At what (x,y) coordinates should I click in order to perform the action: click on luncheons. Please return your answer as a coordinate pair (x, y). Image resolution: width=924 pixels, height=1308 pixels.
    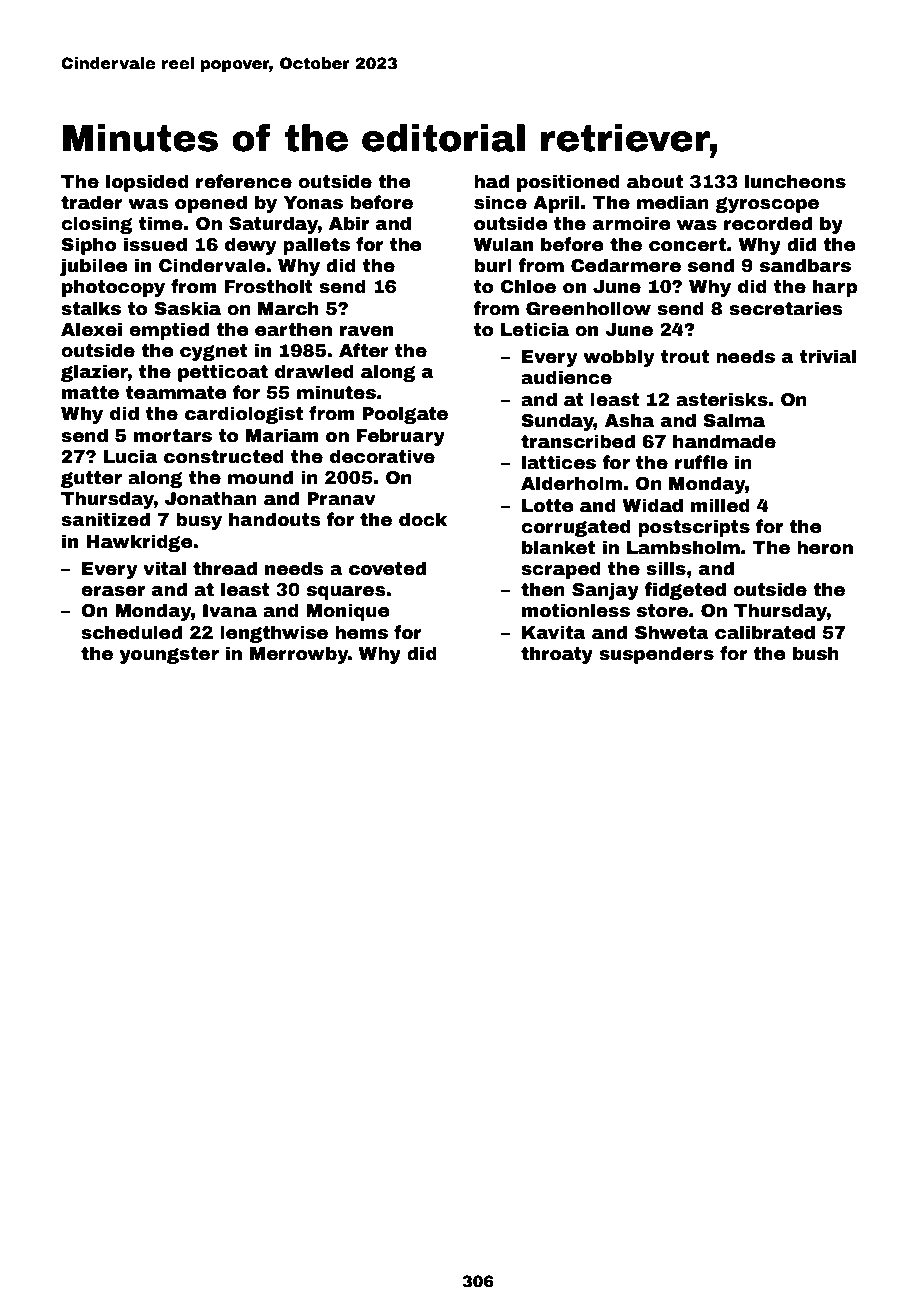
    Looking at the image, I should click on (795, 181).
